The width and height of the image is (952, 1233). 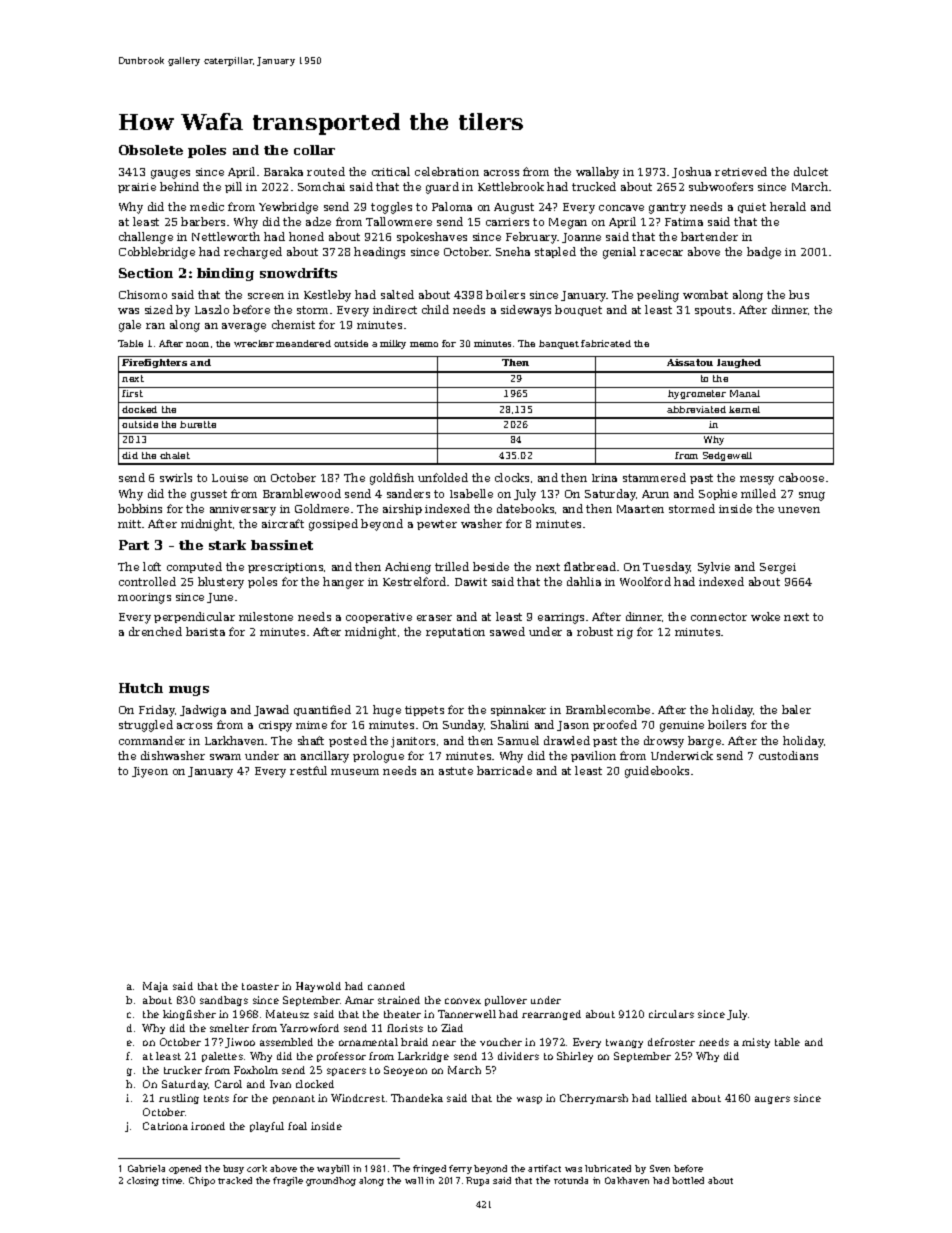 I want to click on sideways, so click(x=526, y=311).
